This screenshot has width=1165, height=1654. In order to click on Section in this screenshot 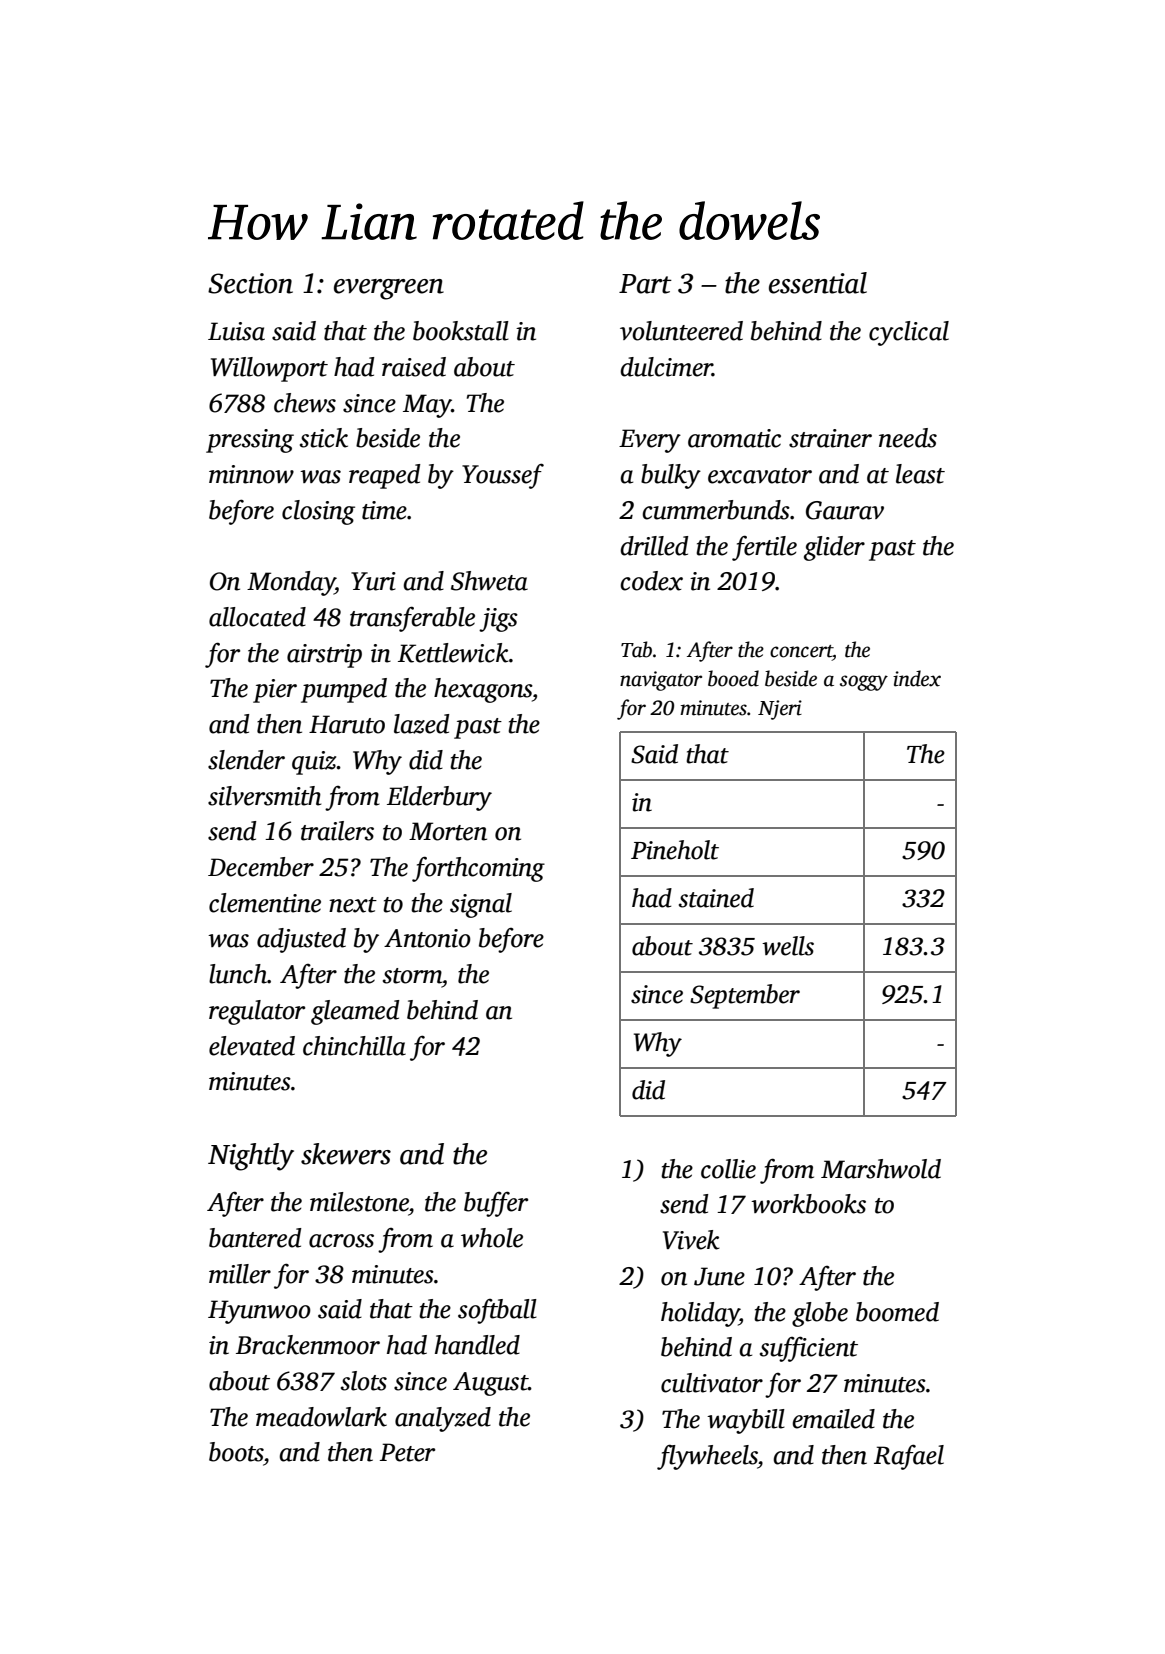, I will do `click(250, 283)`.
